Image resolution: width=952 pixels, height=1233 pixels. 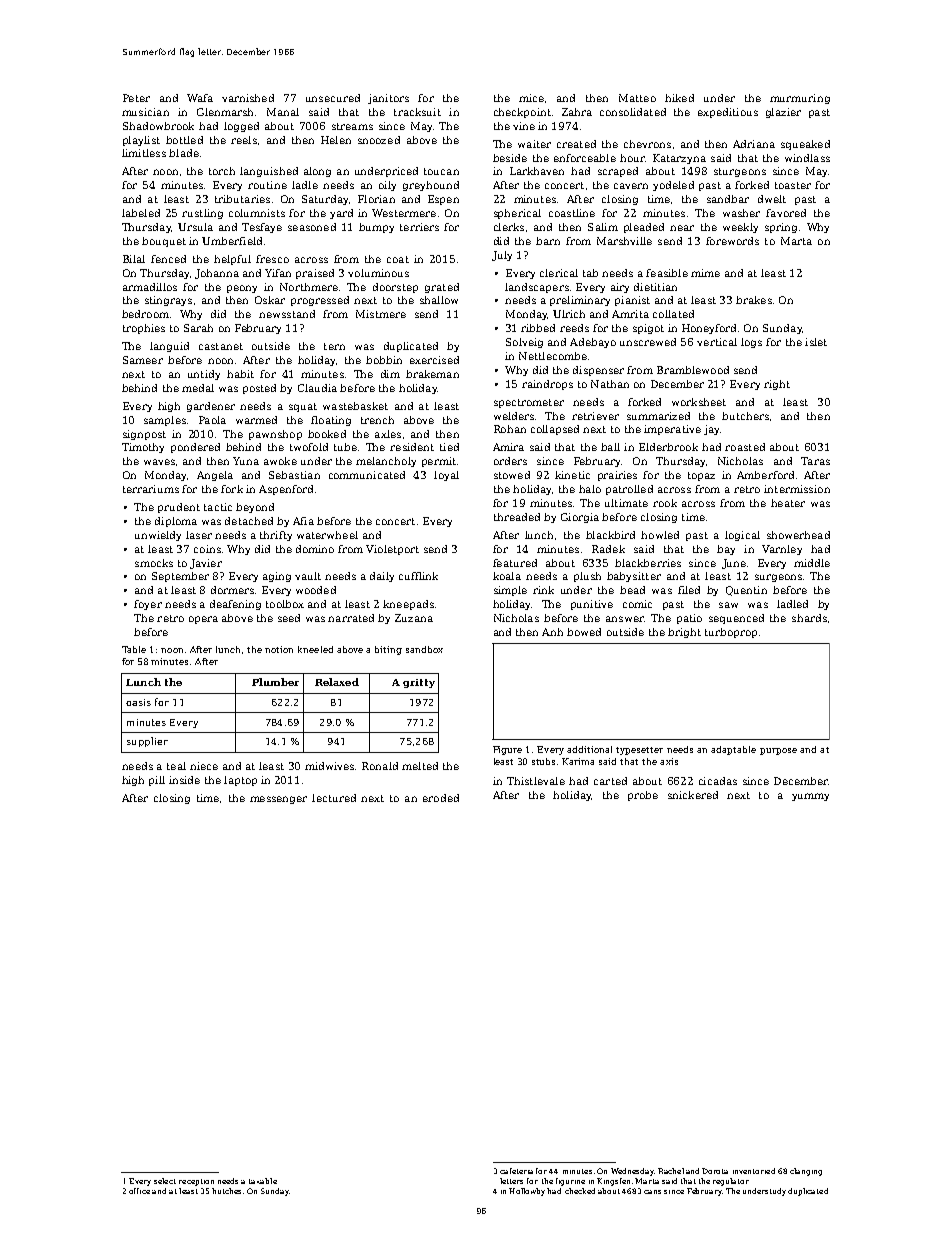 What do you see at coordinates (693, 795) in the screenshot?
I see `snickered` at bounding box center [693, 795].
